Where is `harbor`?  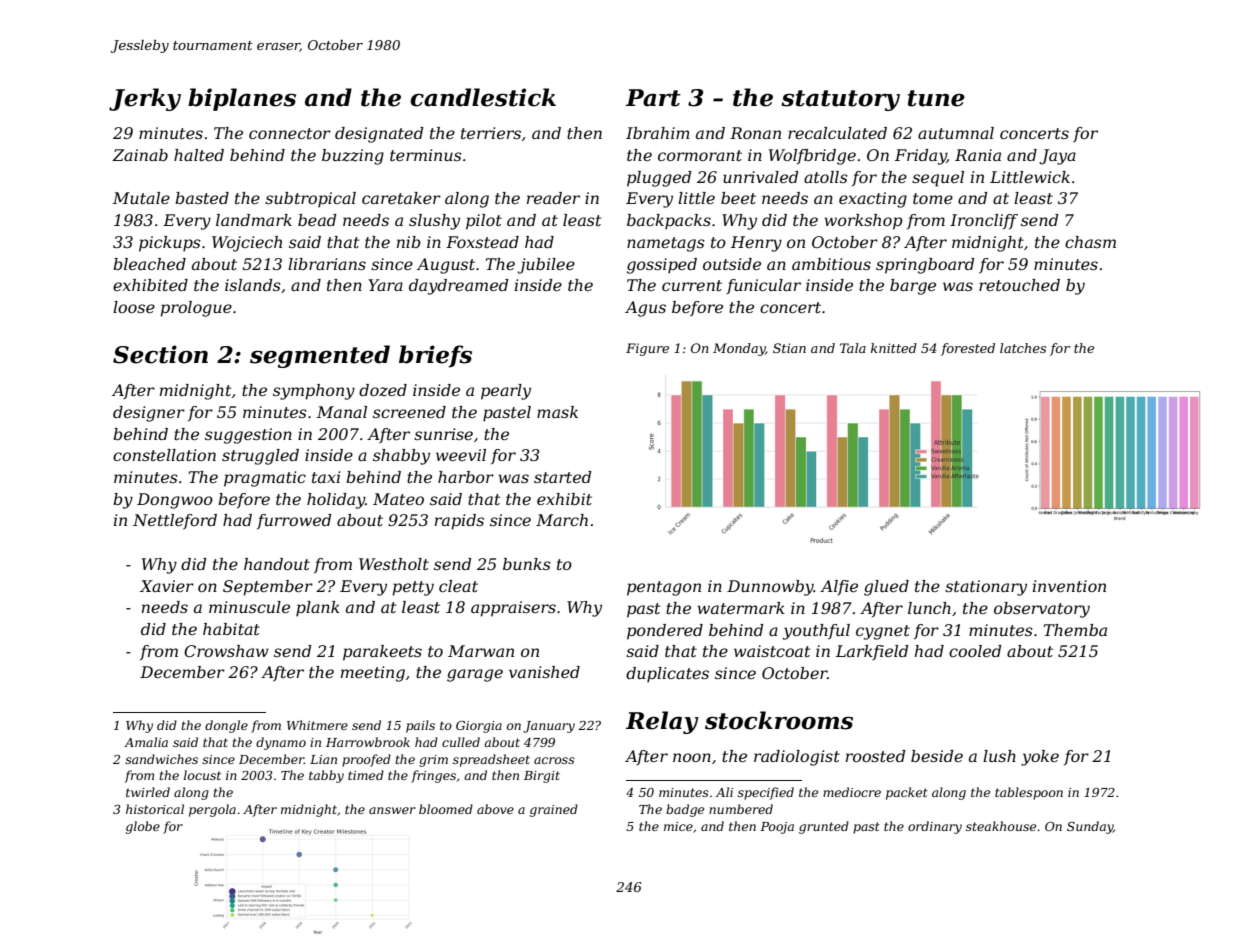
harbor is located at coordinates (466, 477).
